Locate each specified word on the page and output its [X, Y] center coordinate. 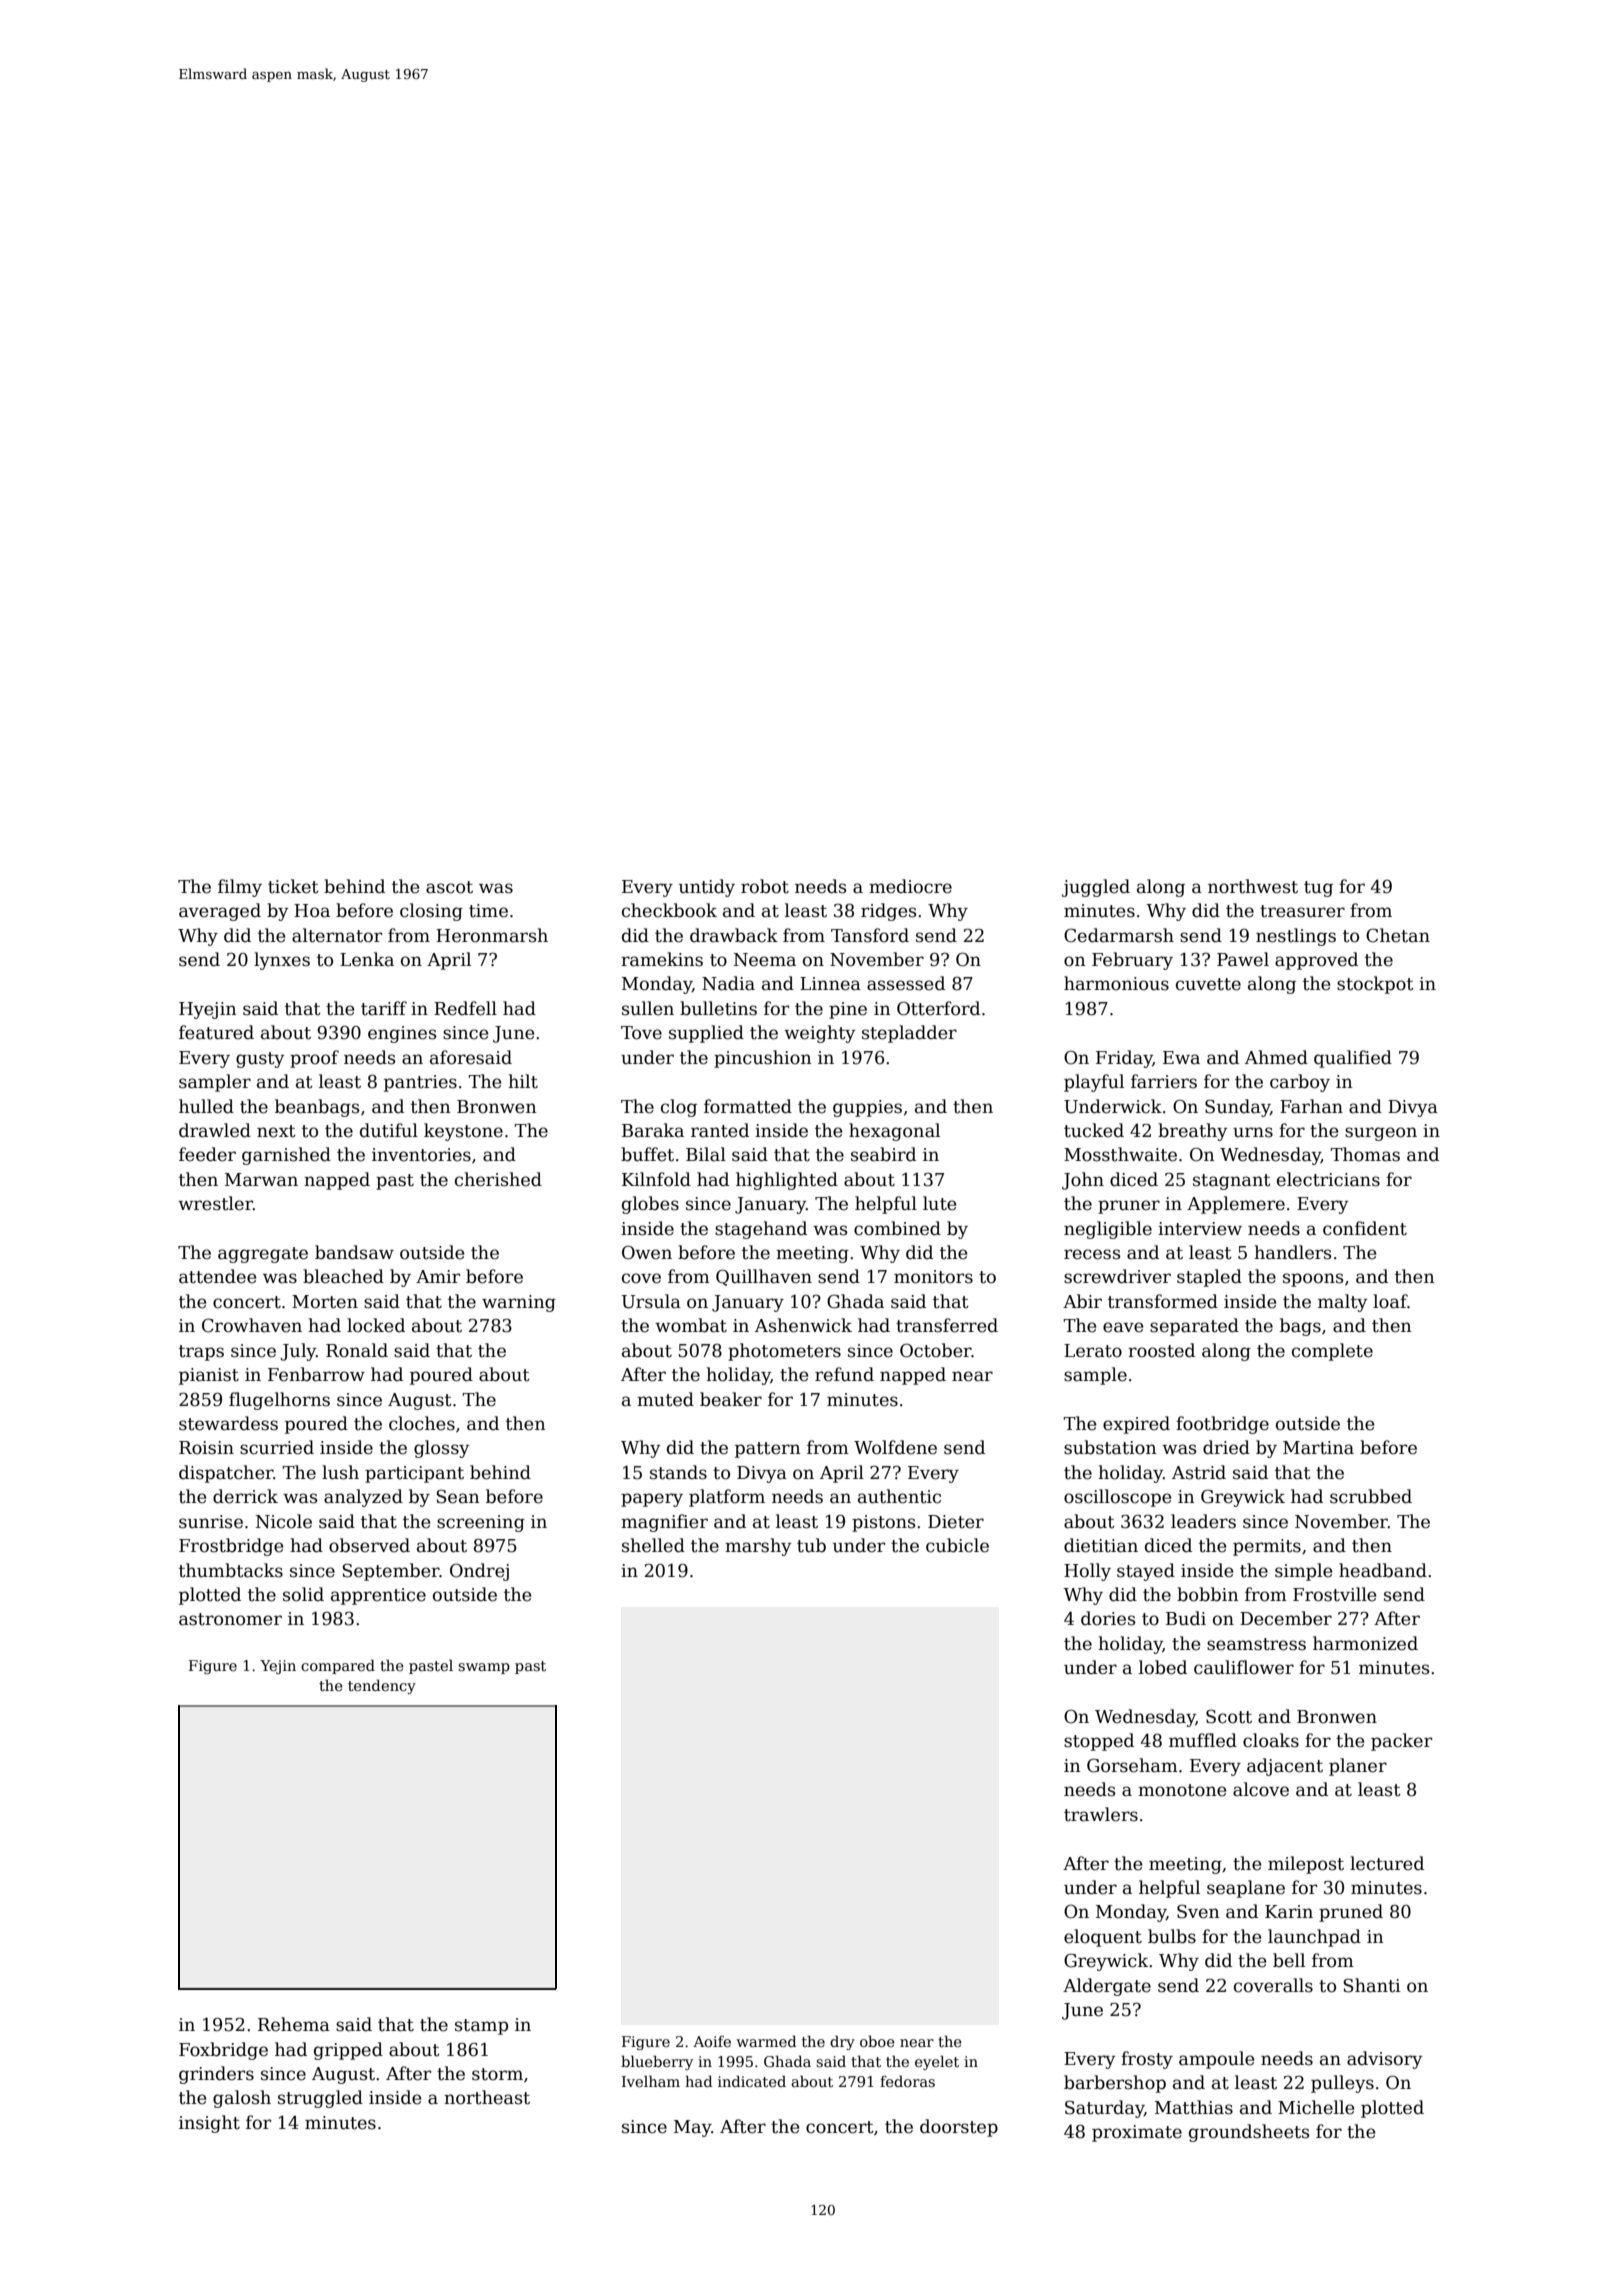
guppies [867, 1108]
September [391, 1572]
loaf [1390, 1301]
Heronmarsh [492, 935]
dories [1108, 1618]
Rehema [294, 2024]
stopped [1099, 1742]
